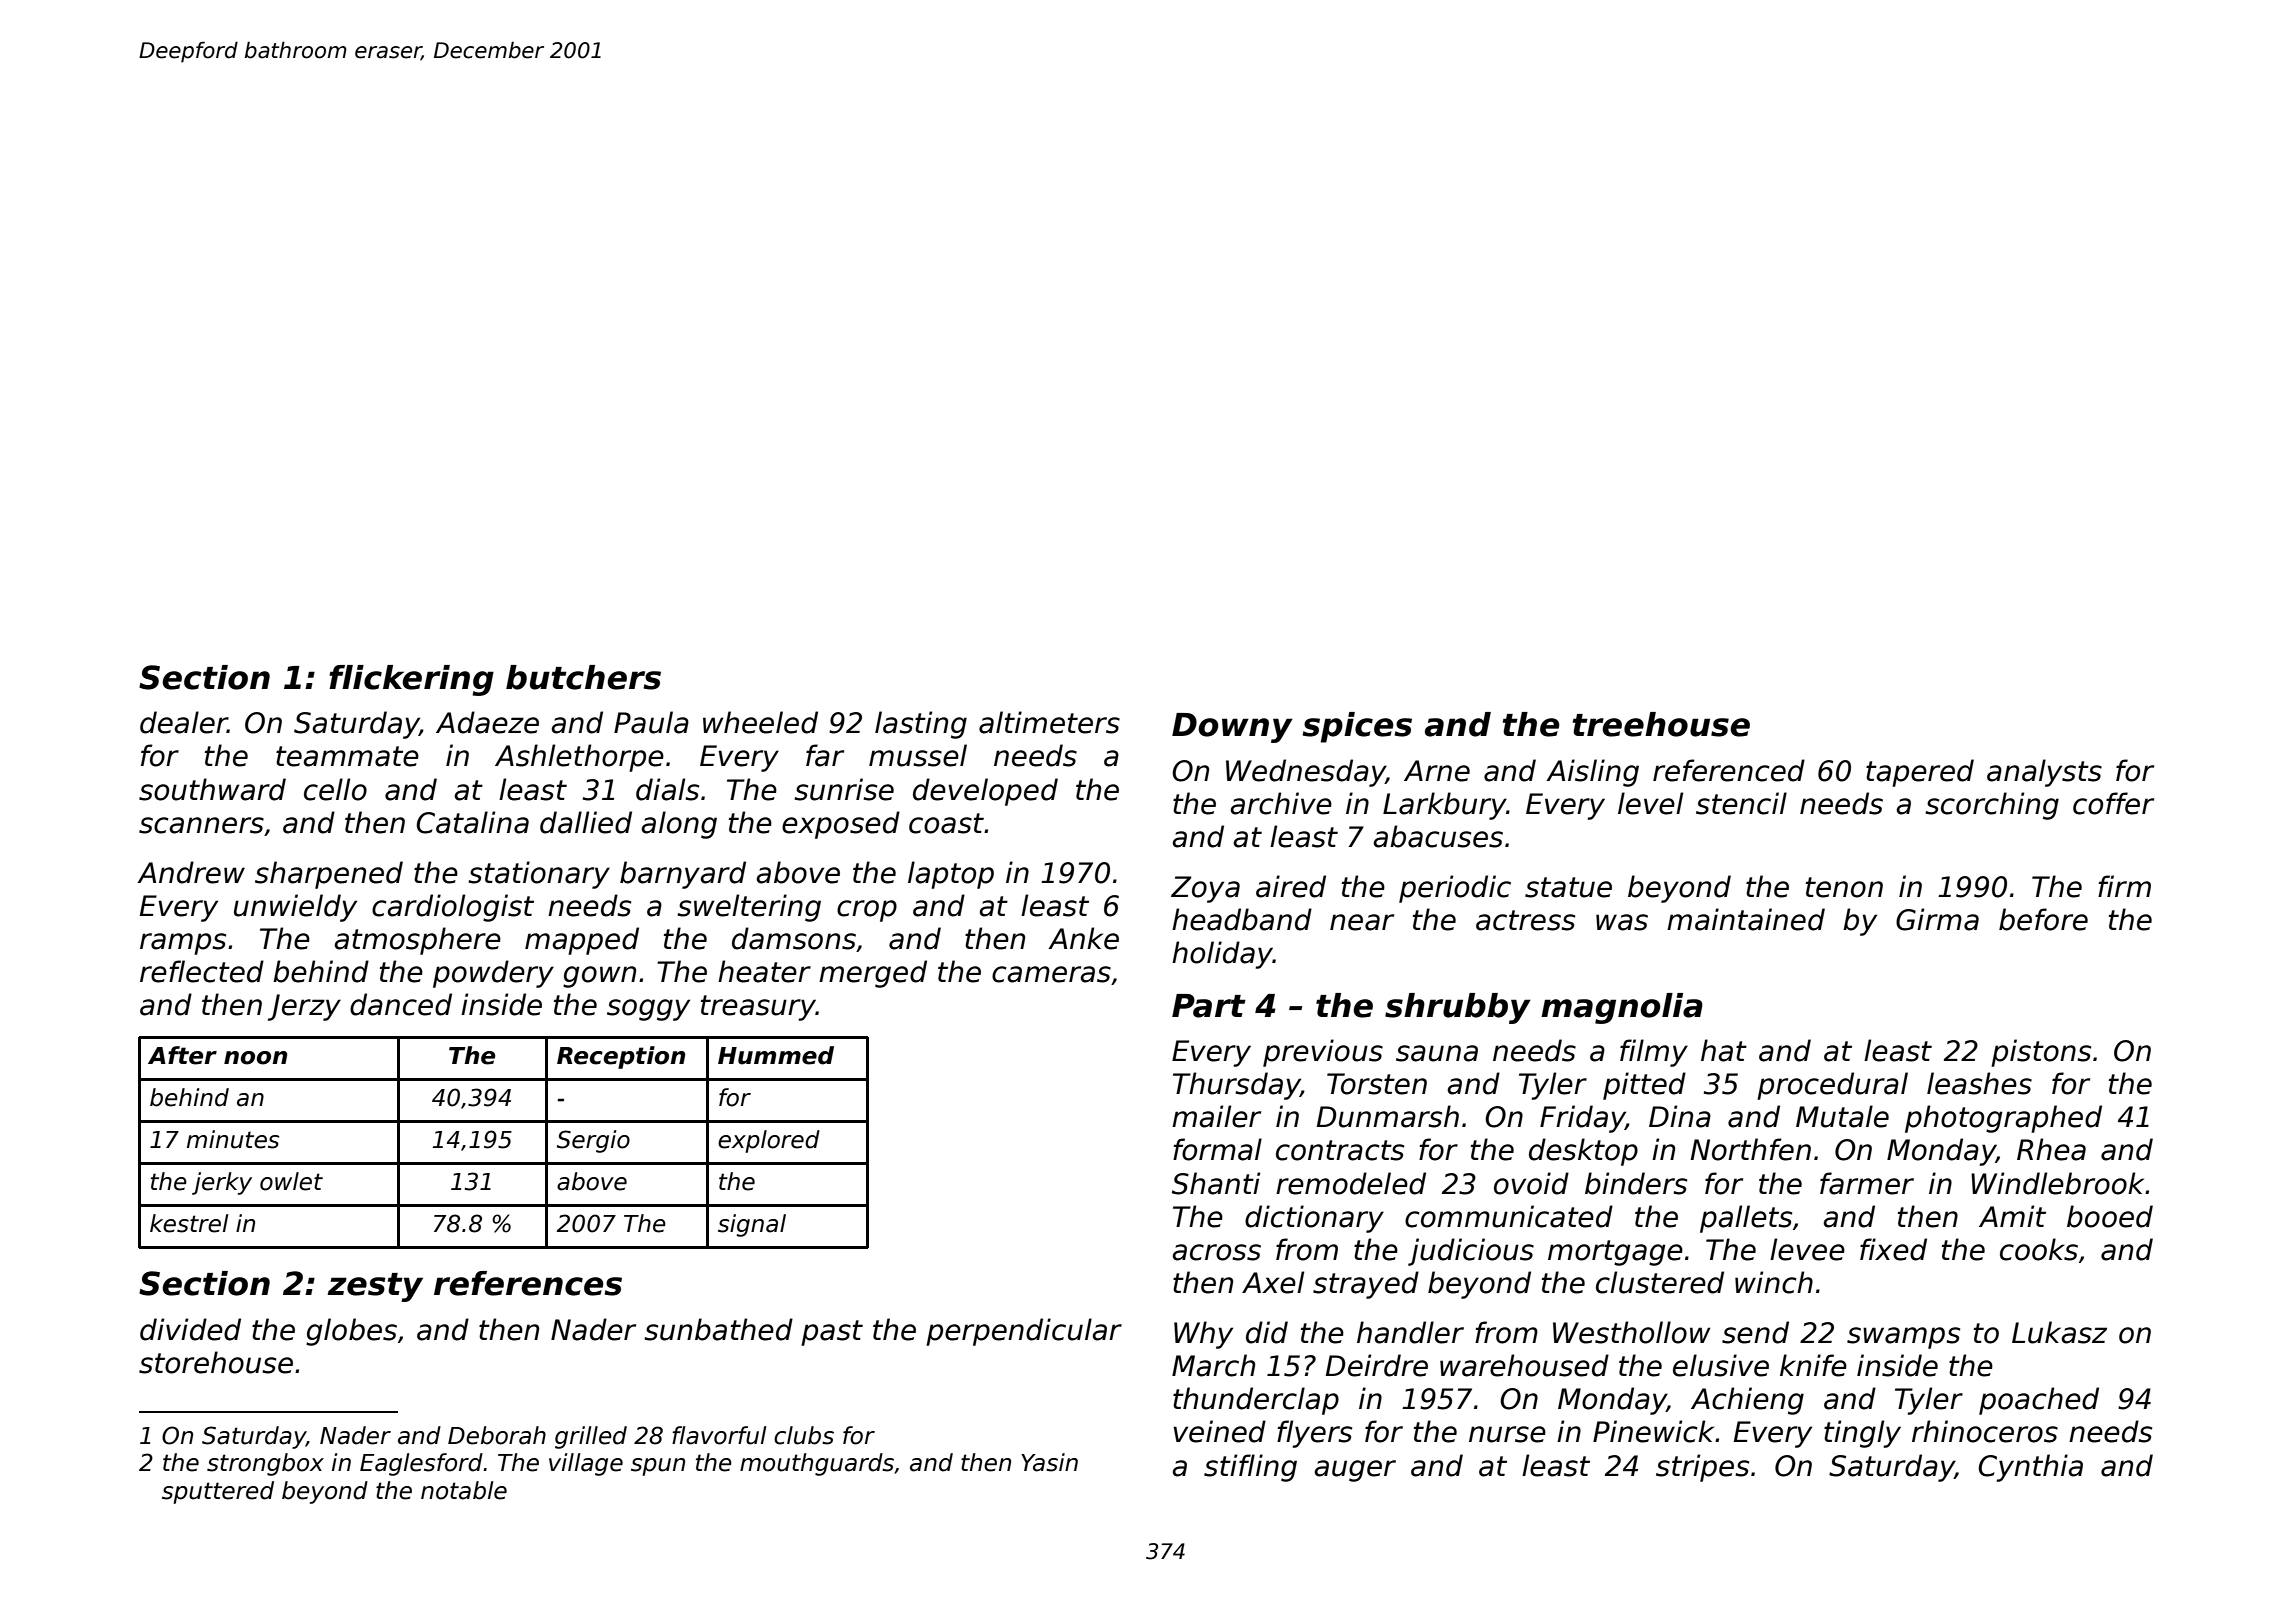 Image resolution: width=2292 pixels, height=1620 pixels. What do you see at coordinates (2044, 773) in the screenshot?
I see `analysts` at bounding box center [2044, 773].
